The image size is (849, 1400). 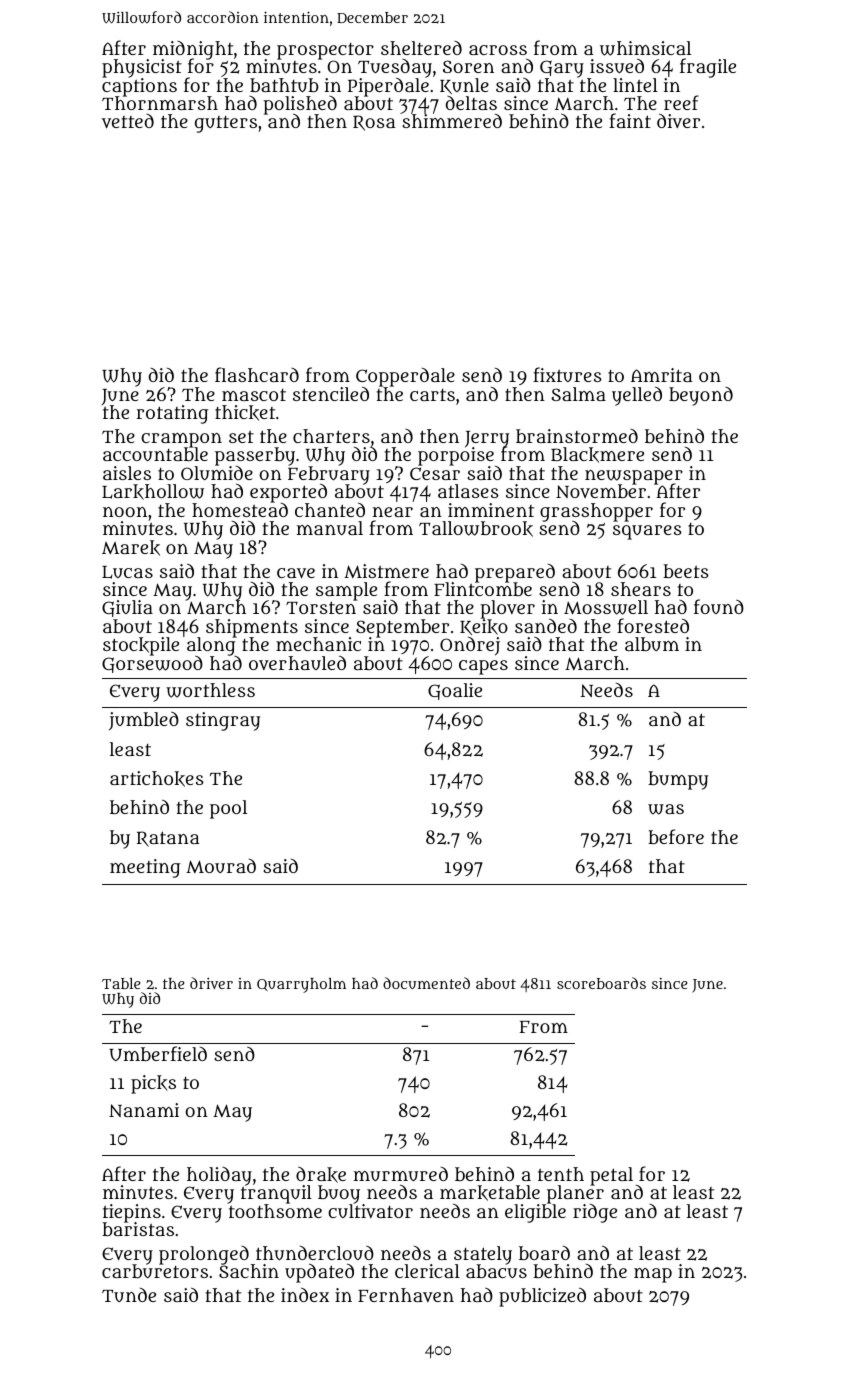 What do you see at coordinates (678, 120) in the document?
I see `diver` at bounding box center [678, 120].
